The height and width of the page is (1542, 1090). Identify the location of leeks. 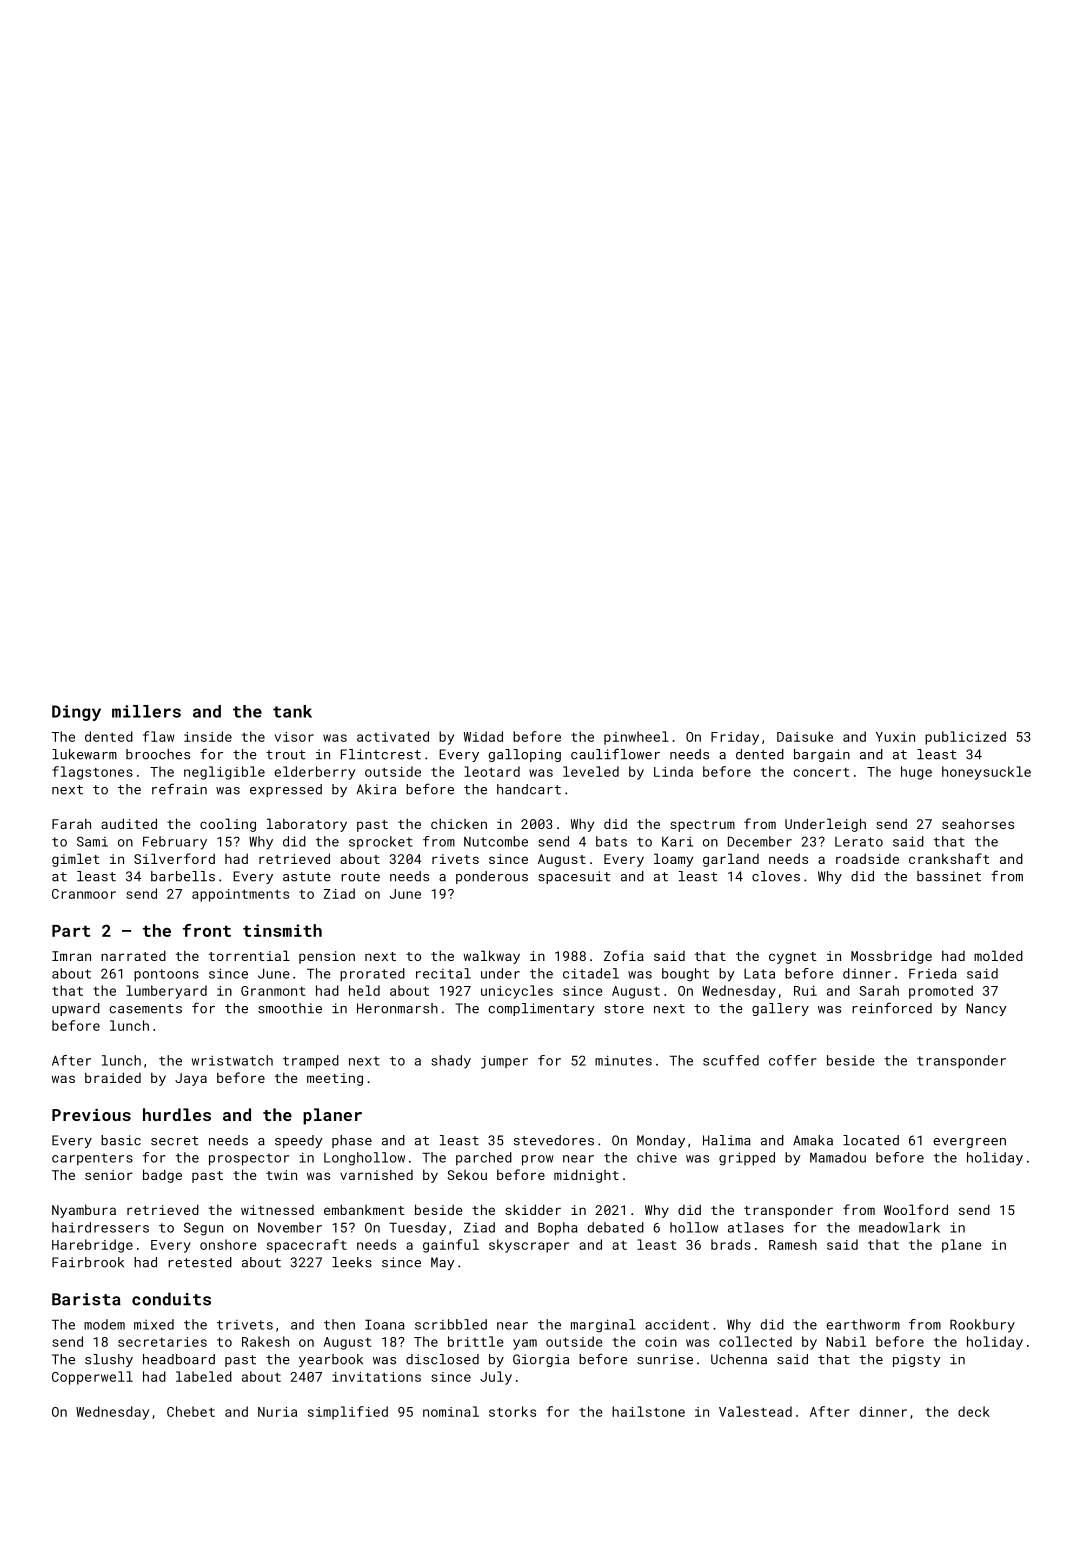
(352, 1262).
